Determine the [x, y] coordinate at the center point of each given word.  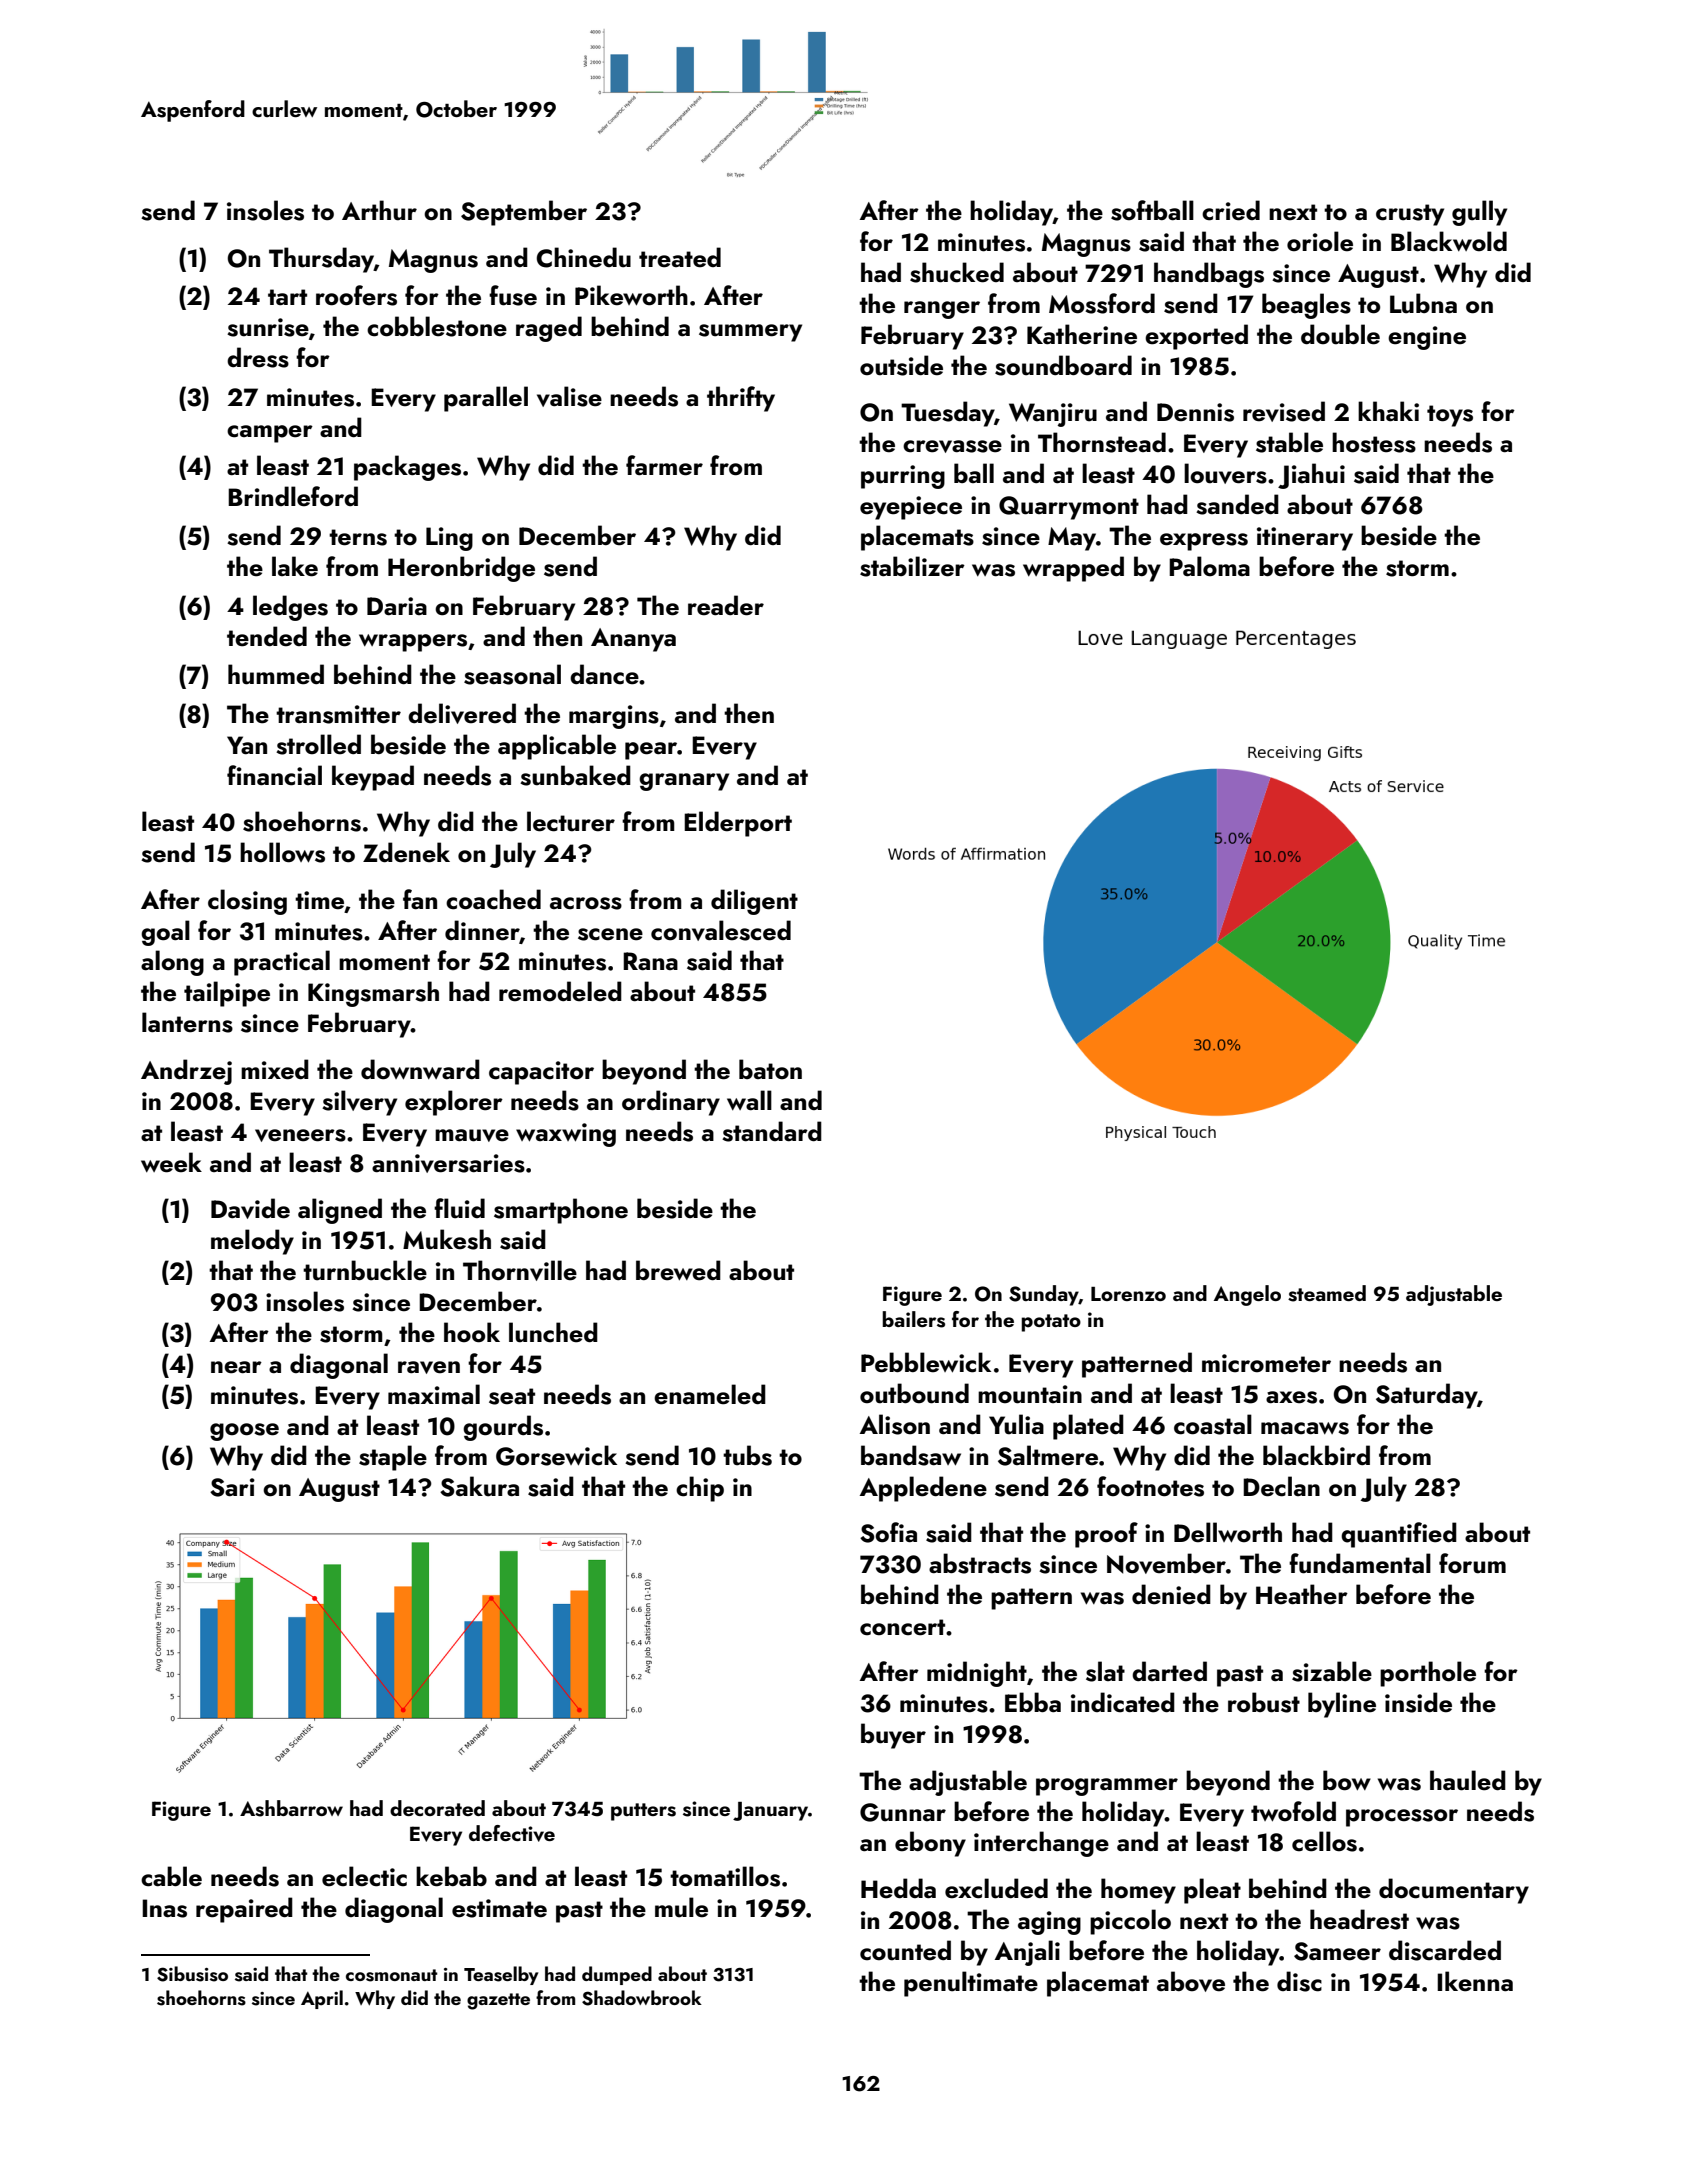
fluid [459, 1208]
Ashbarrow [291, 1808]
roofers [356, 295]
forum [1472, 1563]
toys [1450, 416]
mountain [1030, 1394]
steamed [1327, 1293]
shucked [957, 272]
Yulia [1016, 1424]
